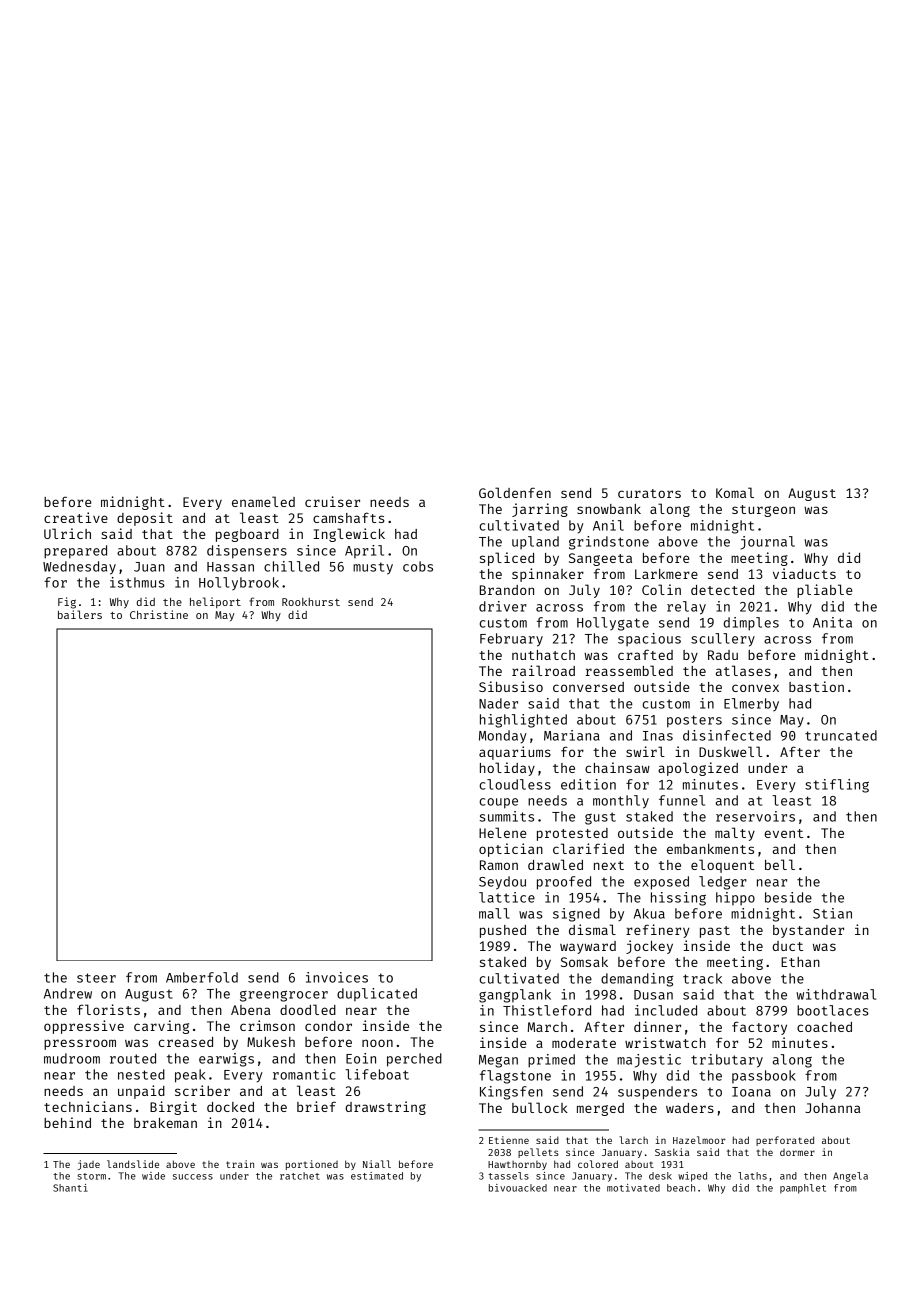  Describe the element at coordinates (337, 977) in the page. I see `invoices` at that location.
